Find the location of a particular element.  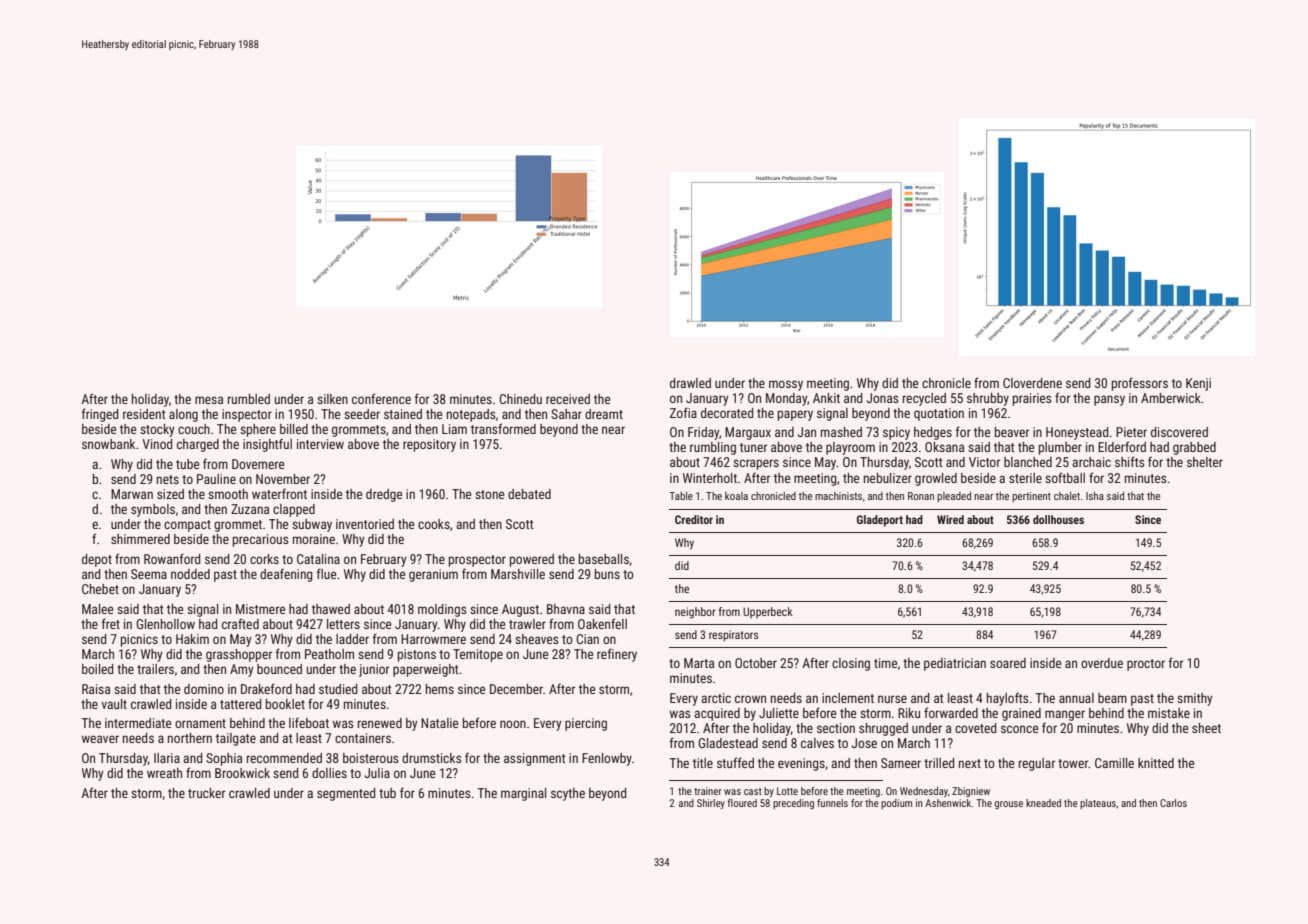

shifts is located at coordinates (1129, 461).
